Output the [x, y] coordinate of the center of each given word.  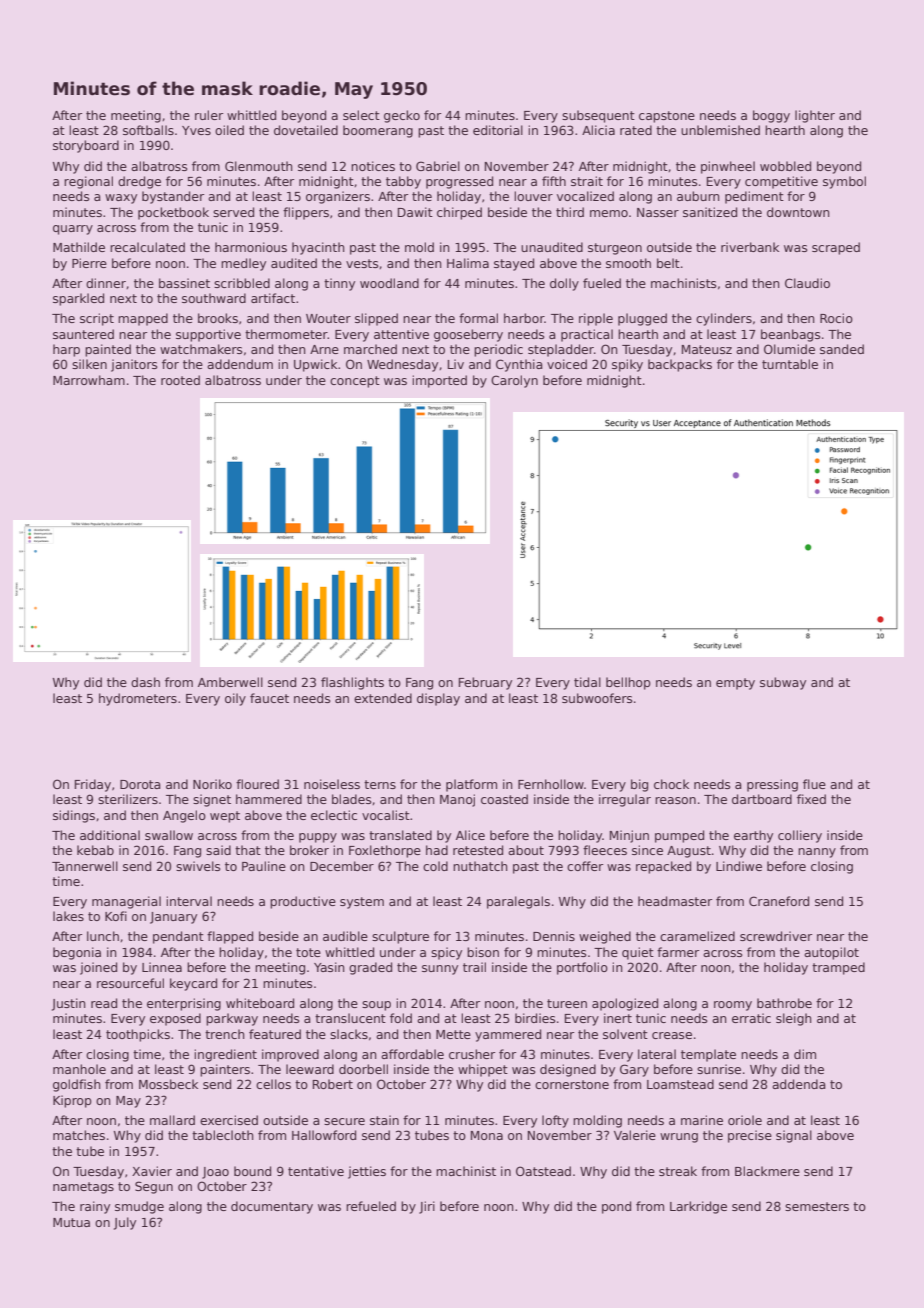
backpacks [680, 365]
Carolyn [514, 381]
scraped [836, 248]
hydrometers [138, 699]
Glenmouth [259, 166]
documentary [272, 1207]
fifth [554, 181]
